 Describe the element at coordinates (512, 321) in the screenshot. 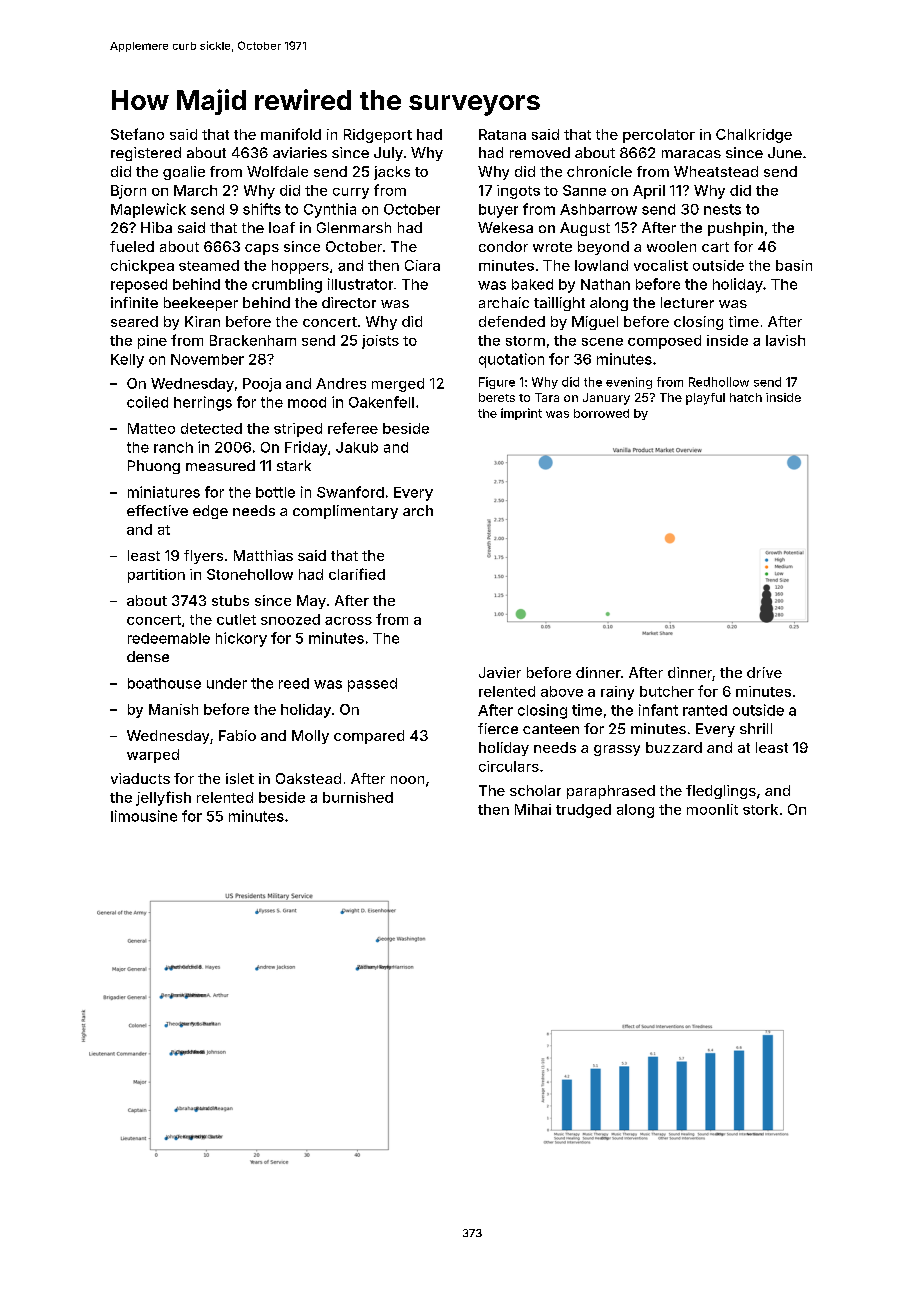

I see `defended` at that location.
